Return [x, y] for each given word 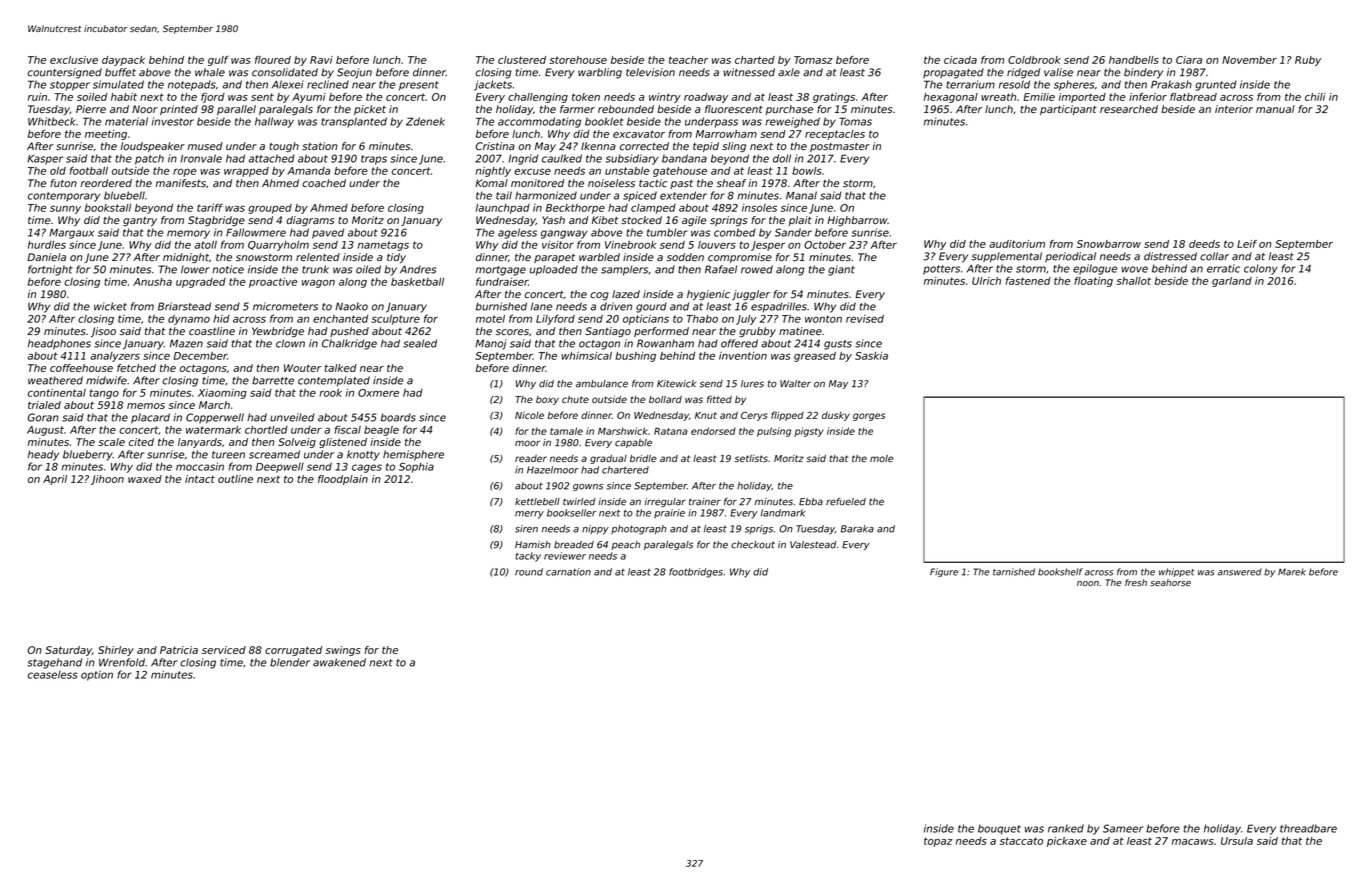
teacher [688, 60]
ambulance [602, 384]
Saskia [871, 356]
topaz [938, 842]
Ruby [1308, 61]
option [97, 675]
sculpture [396, 320]
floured [273, 60]
